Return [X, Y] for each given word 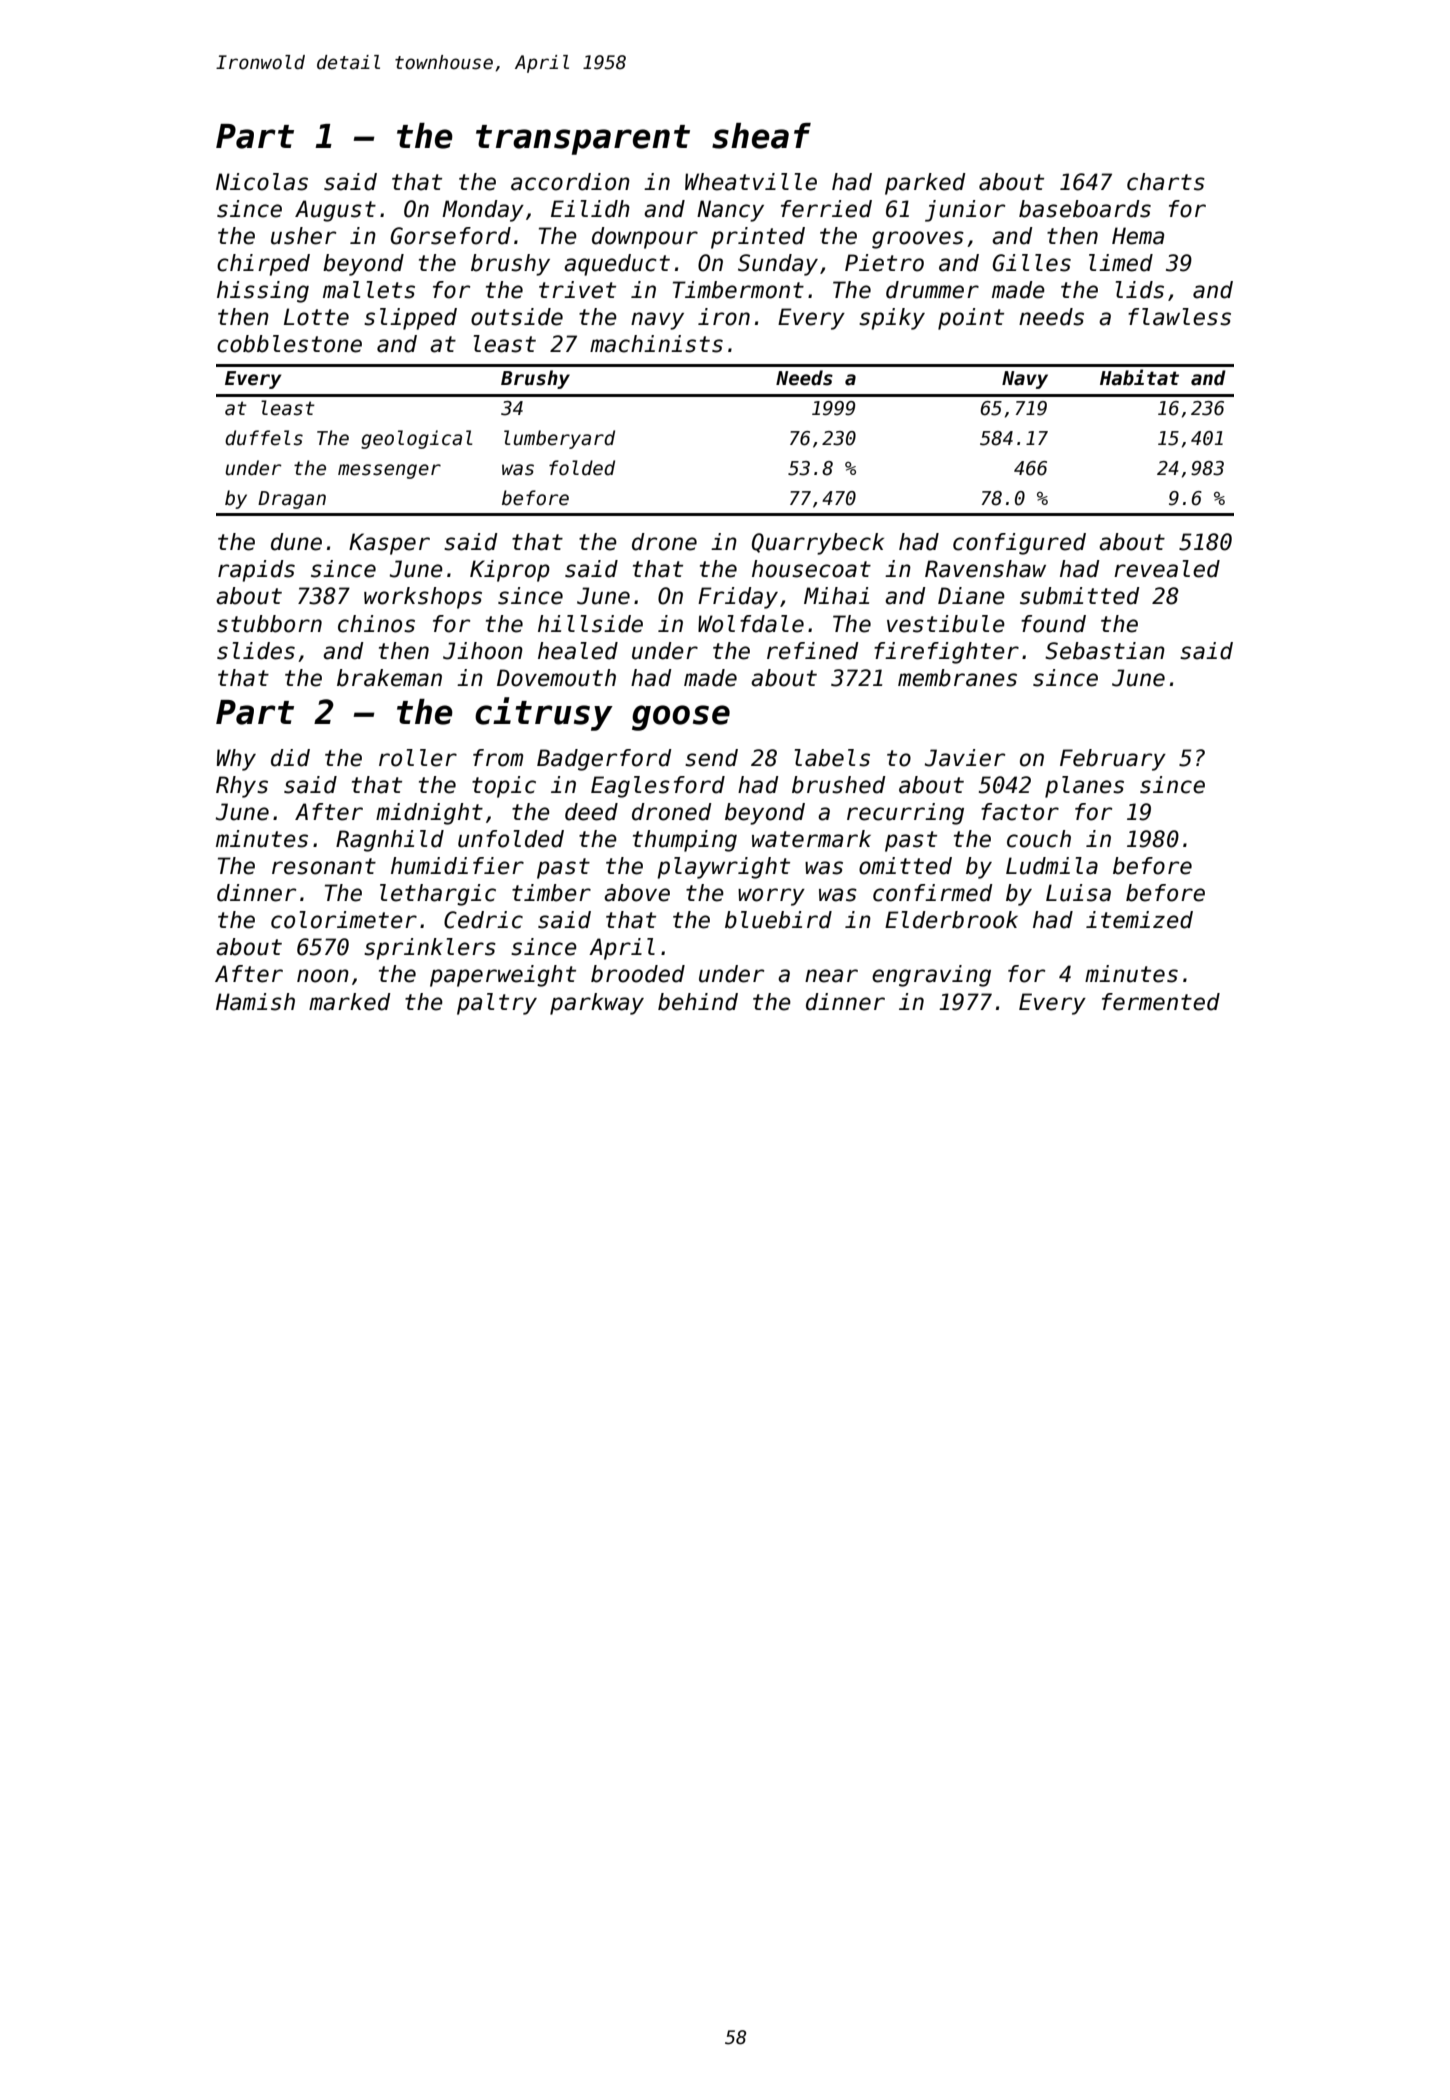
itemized [1139, 920]
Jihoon [483, 651]
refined [813, 651]
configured [1019, 544]
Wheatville [751, 182]
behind [698, 1002]
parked [925, 184]
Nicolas [262, 182]
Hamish [255, 1002]
